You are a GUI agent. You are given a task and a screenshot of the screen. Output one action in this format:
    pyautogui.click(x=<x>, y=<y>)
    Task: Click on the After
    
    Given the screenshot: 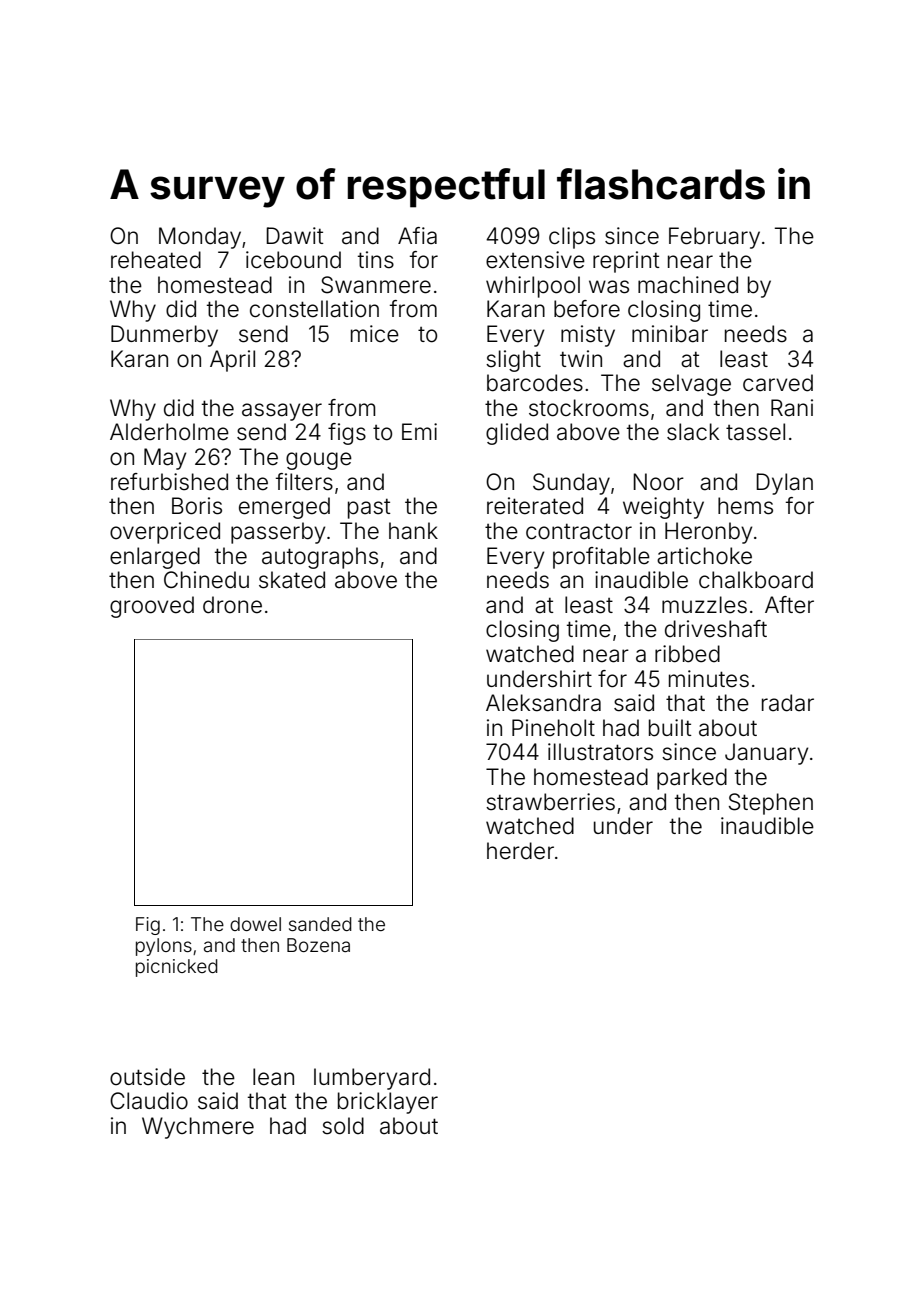 What is the action you would take?
    pyautogui.click(x=789, y=605)
